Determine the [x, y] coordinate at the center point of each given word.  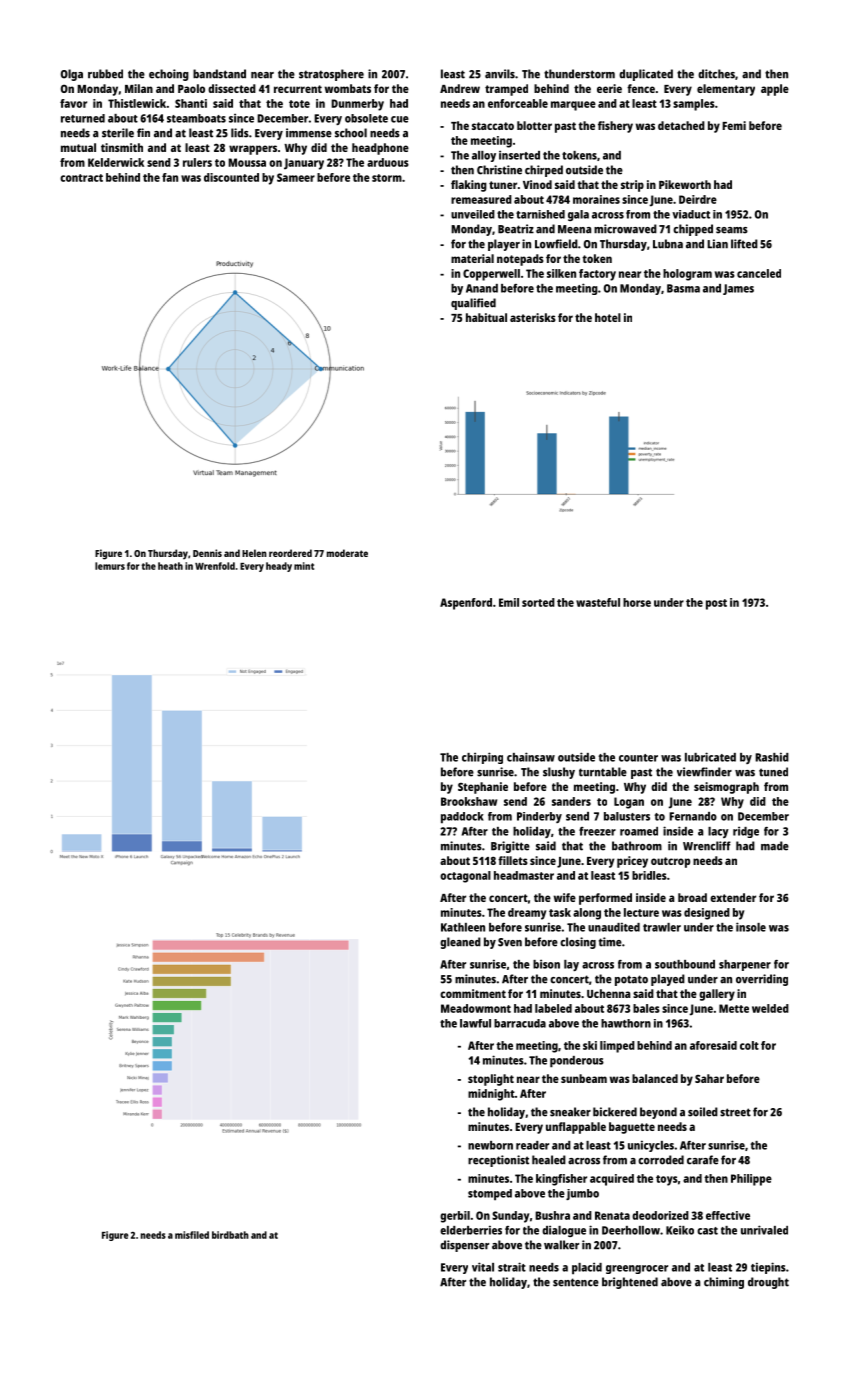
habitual [486, 317]
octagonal [465, 877]
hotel [608, 317]
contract [81, 178]
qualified [473, 304]
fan [170, 177]
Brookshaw [469, 801]
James [738, 289]
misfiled [192, 1235]
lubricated [710, 757]
